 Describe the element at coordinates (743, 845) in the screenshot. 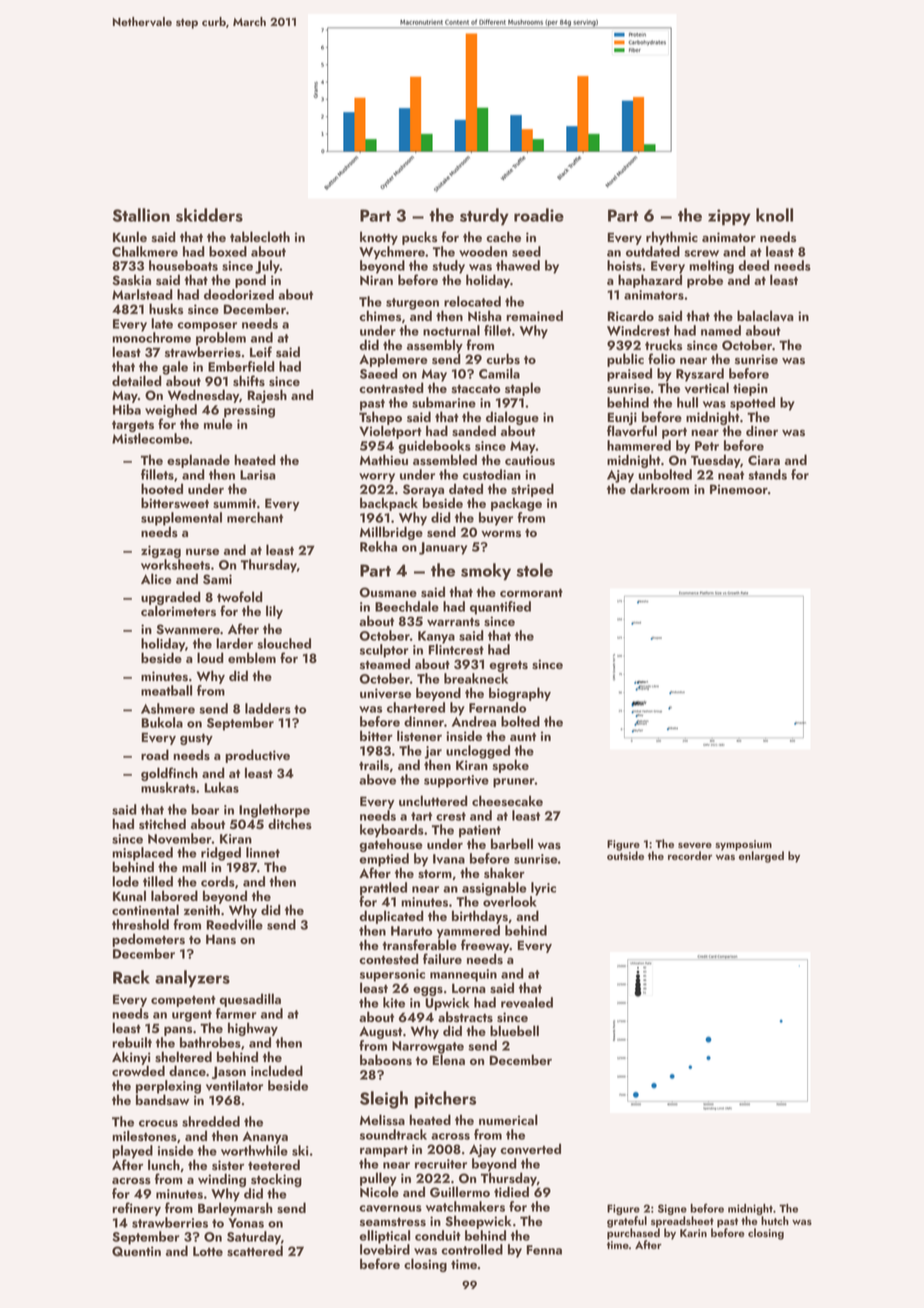

I see `symposium` at that location.
